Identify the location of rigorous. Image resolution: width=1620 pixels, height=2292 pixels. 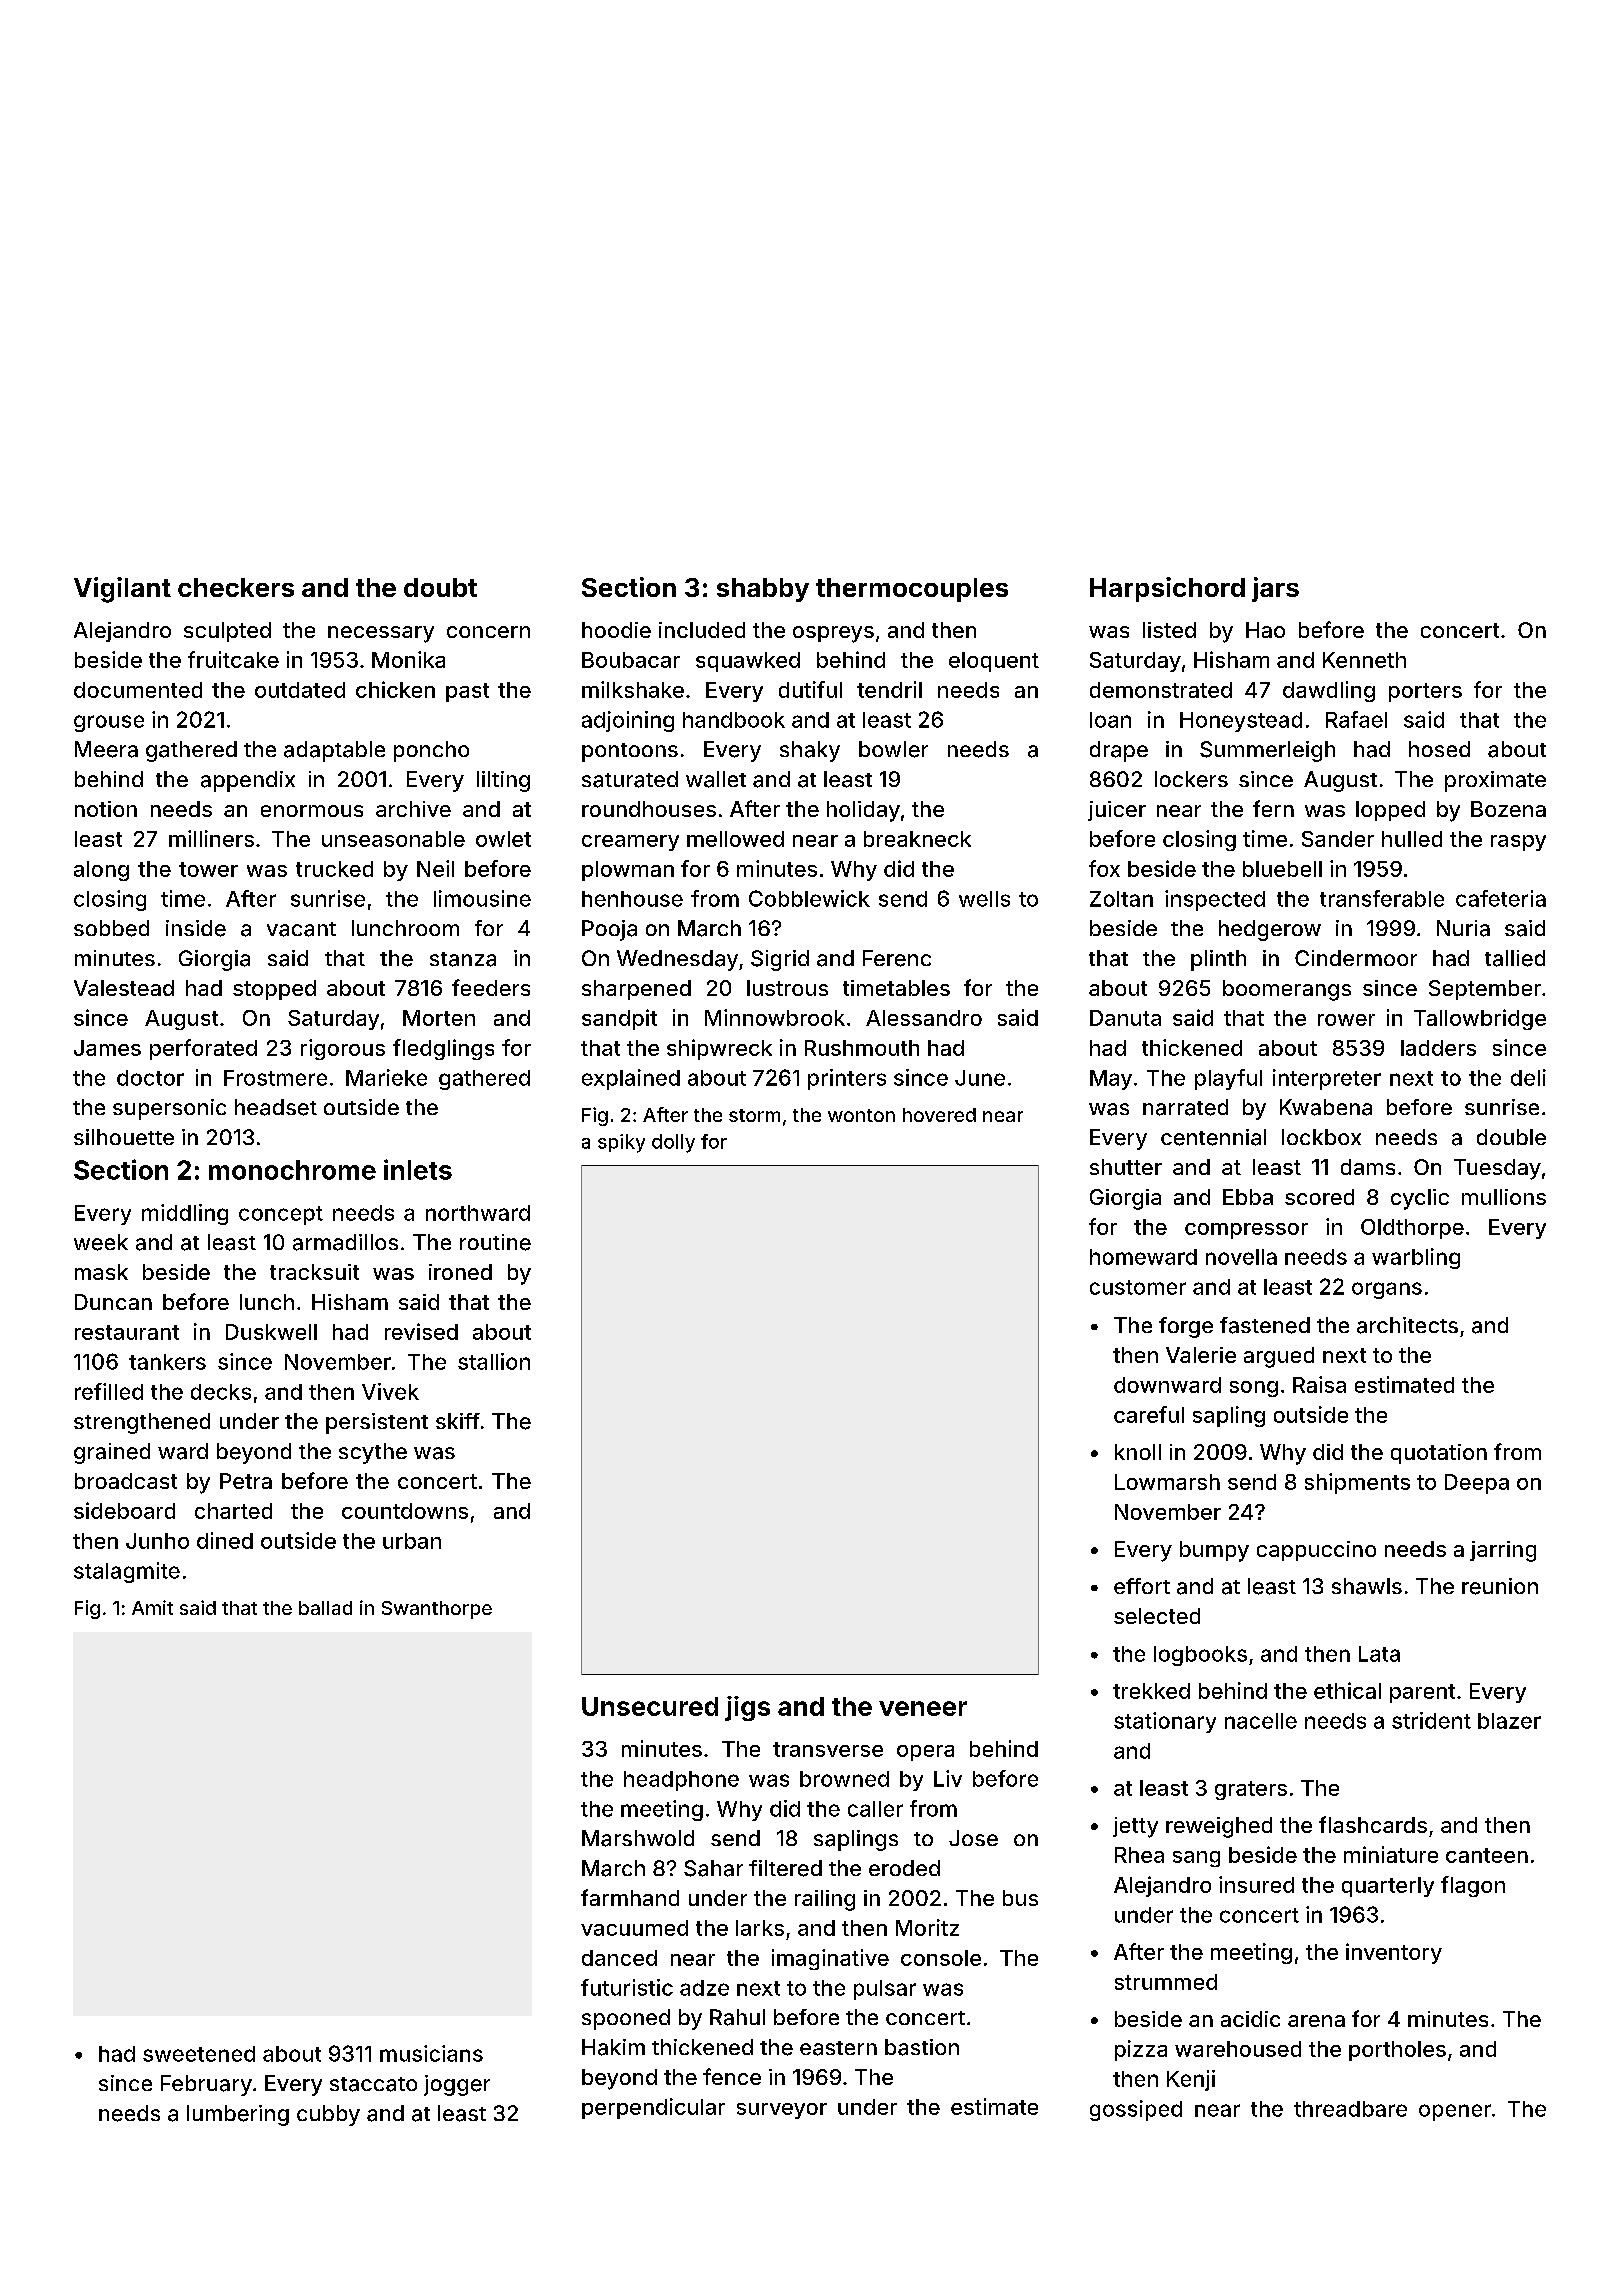
(343, 1049).
